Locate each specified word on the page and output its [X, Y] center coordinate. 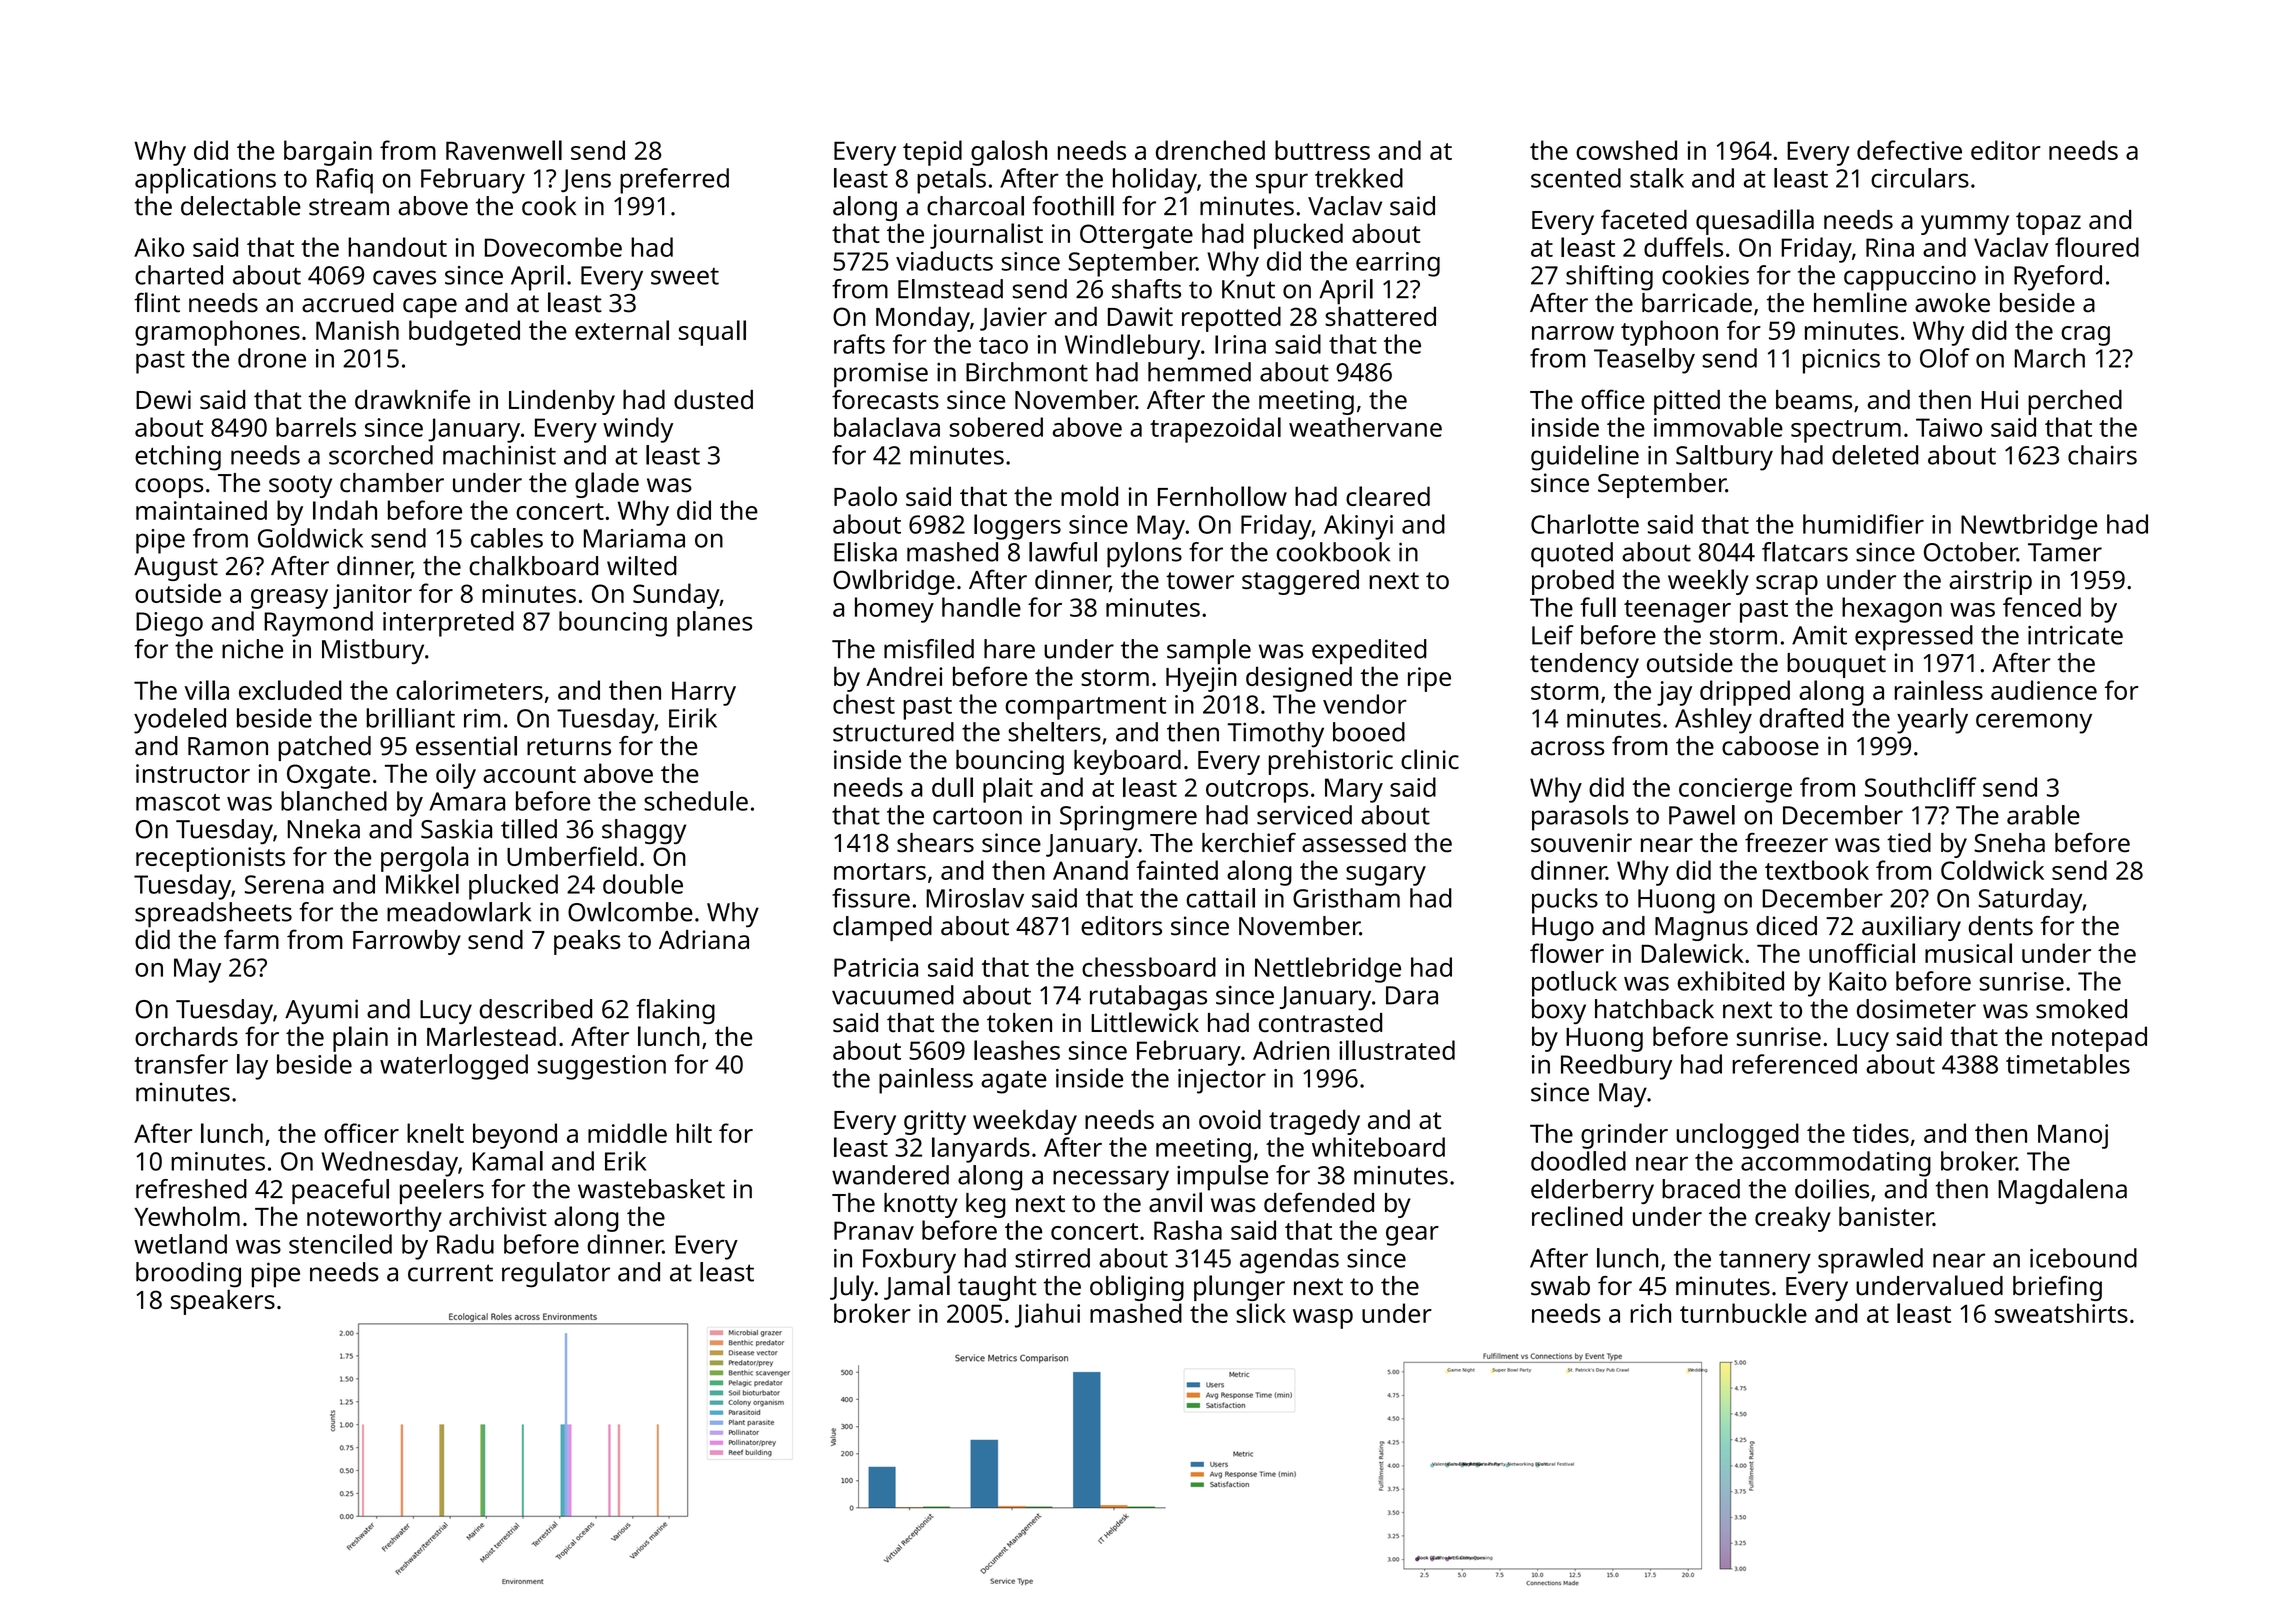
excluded [290, 690]
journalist [986, 236]
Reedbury [1616, 1067]
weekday [1025, 1122]
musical [1968, 953]
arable [2043, 815]
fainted [1177, 870]
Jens [586, 180]
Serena [284, 884]
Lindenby [562, 402]
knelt [435, 1133]
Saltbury [1724, 458]
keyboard [1127, 762]
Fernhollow [1222, 496]
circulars [1920, 178]
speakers [223, 1302]
